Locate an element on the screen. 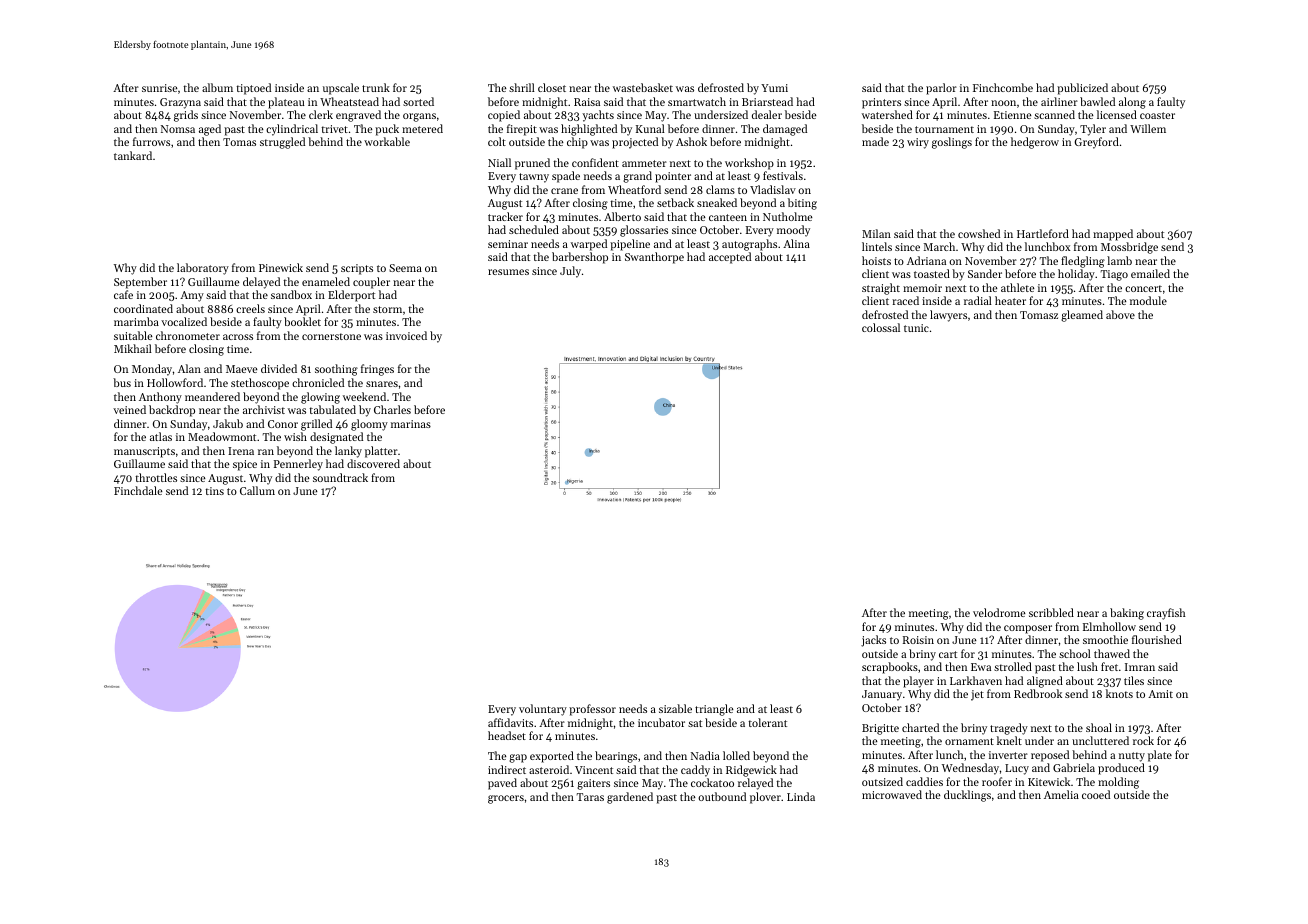 This screenshot has height=924, width=1308. Irena is located at coordinates (241, 451).
